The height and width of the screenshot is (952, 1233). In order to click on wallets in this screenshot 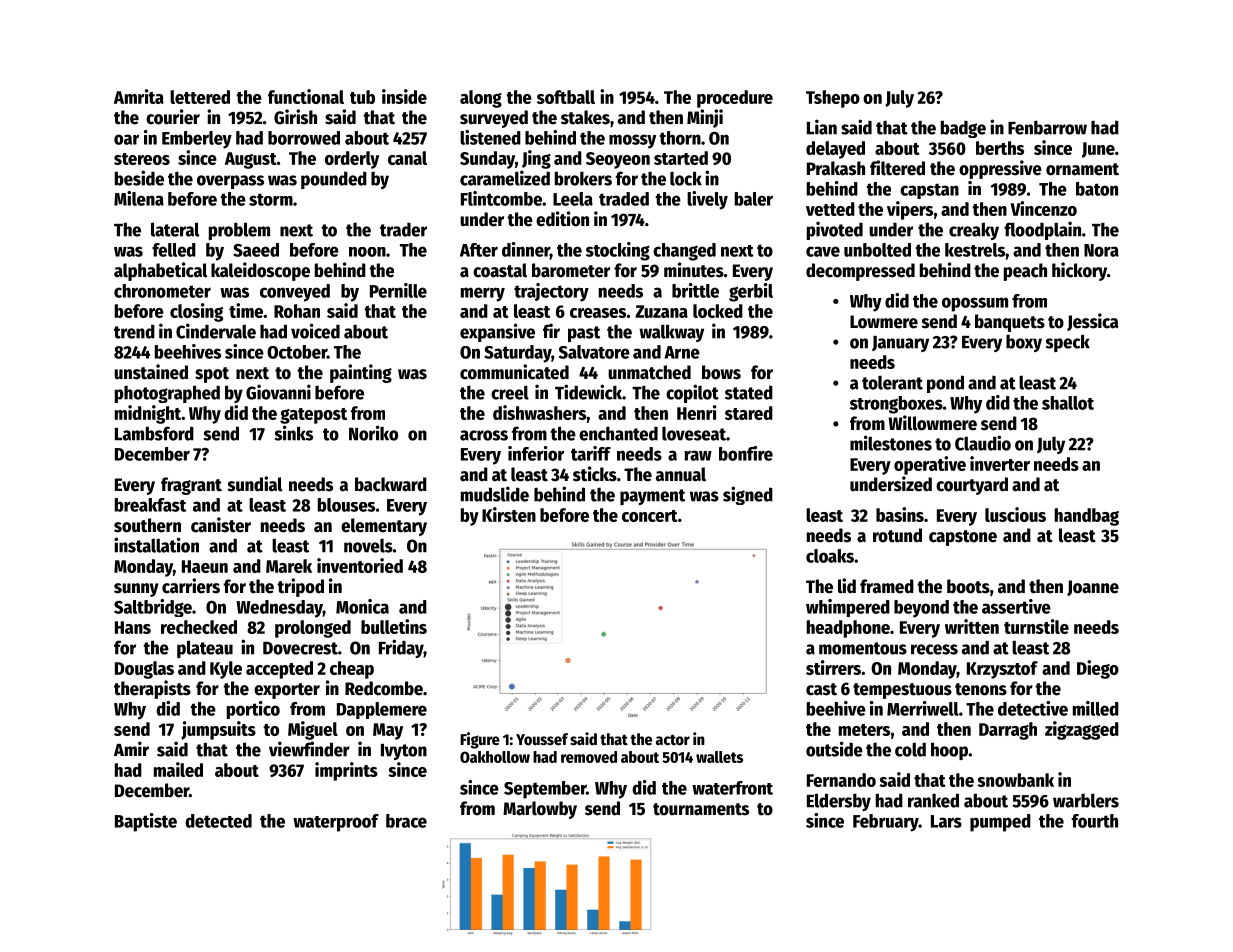, I will do `click(719, 757)`.
